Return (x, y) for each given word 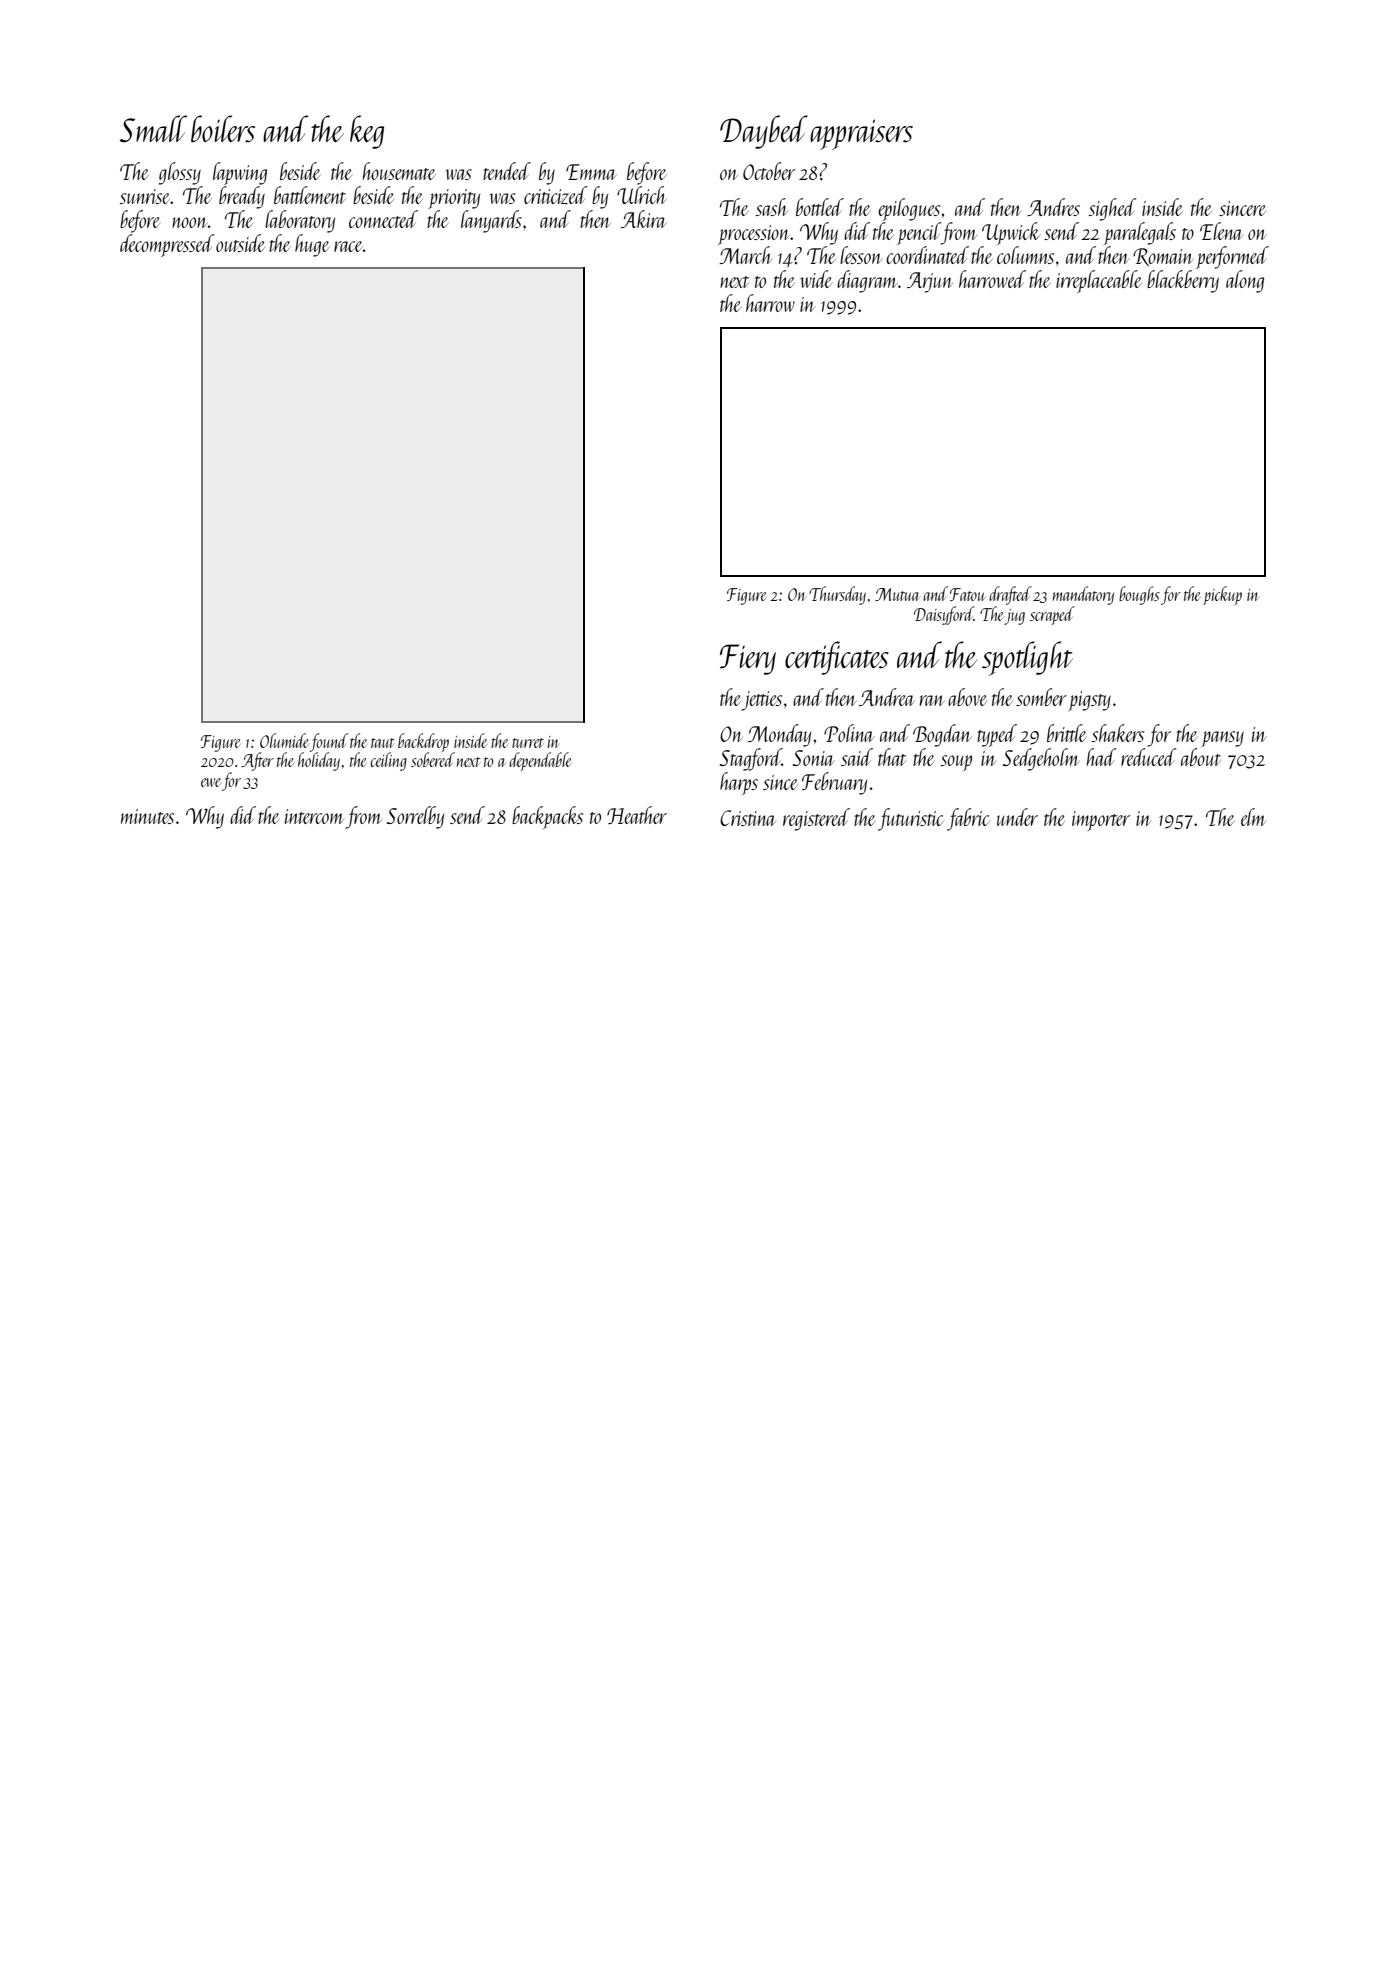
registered (816, 819)
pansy (1223, 739)
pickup (1222, 595)
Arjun (930, 282)
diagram (867, 281)
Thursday (837, 595)
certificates (837, 658)
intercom (314, 816)
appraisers (861, 134)
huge (312, 245)
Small (153, 129)
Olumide (284, 740)
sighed (1113, 209)
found (329, 742)
